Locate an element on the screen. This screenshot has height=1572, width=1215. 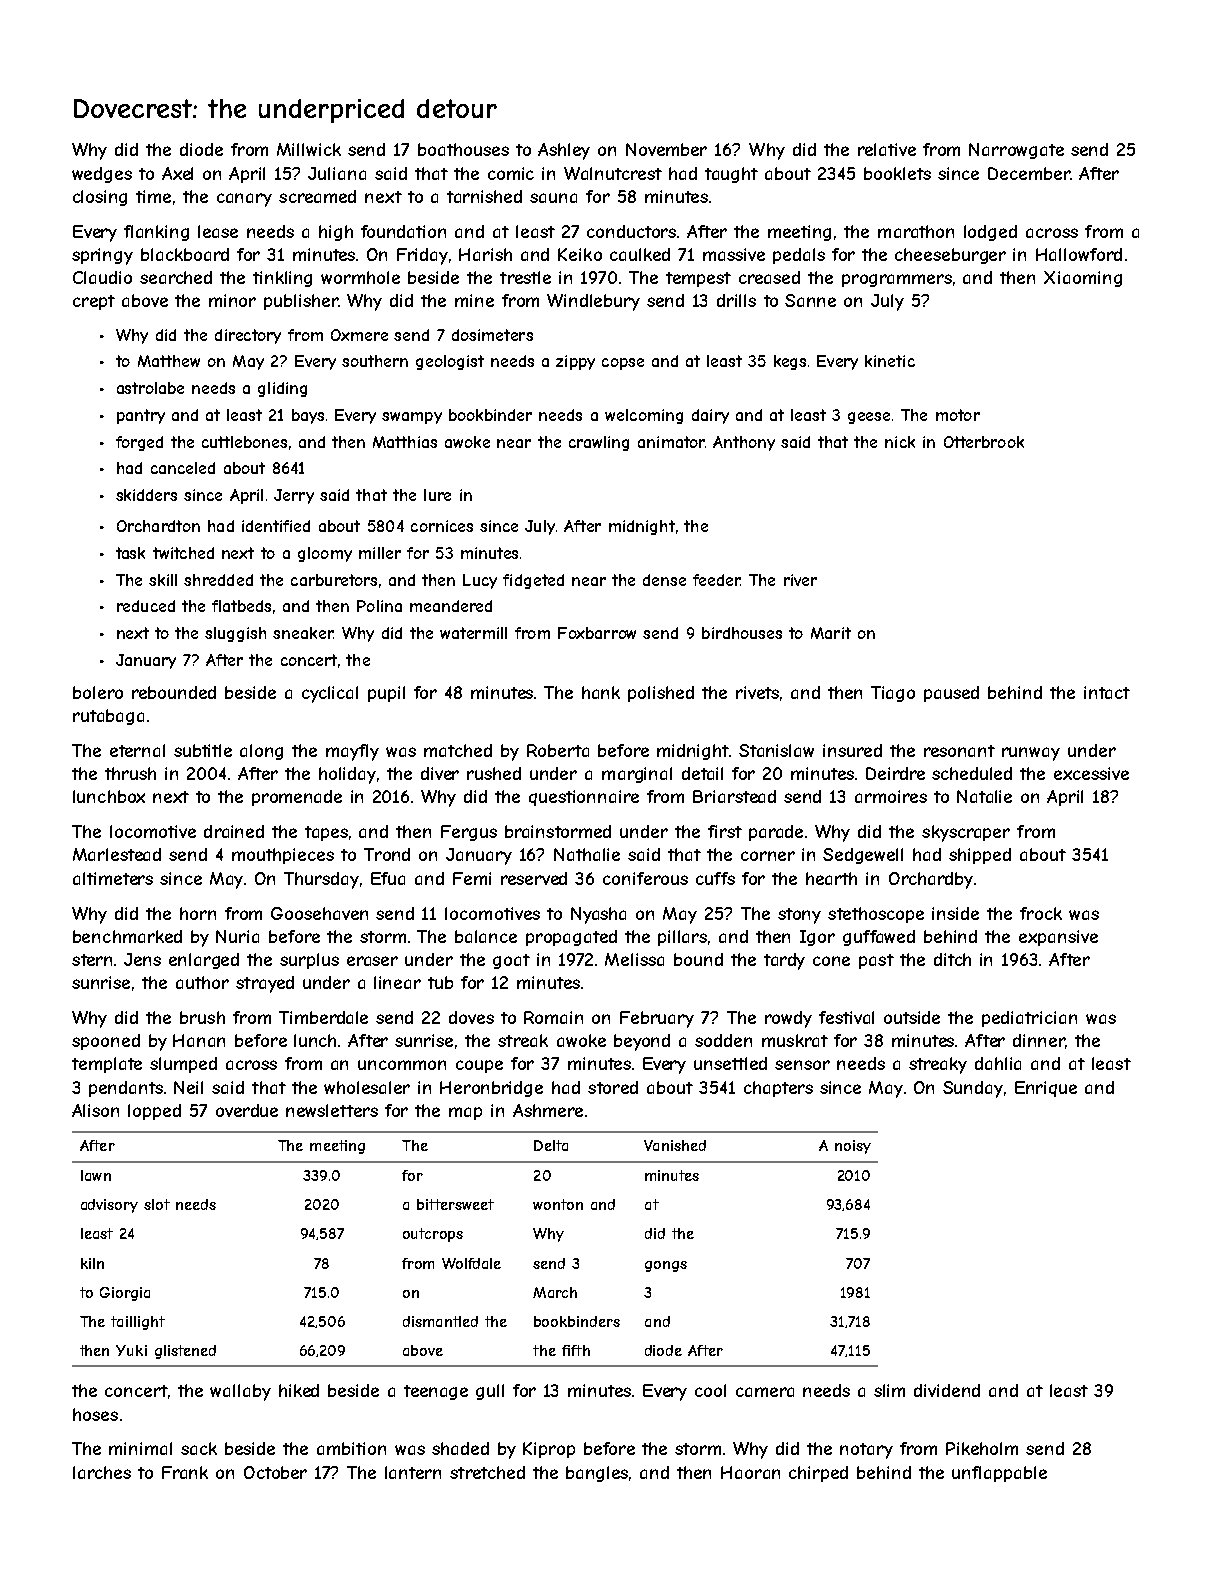
Enrique is located at coordinates (1046, 1089).
